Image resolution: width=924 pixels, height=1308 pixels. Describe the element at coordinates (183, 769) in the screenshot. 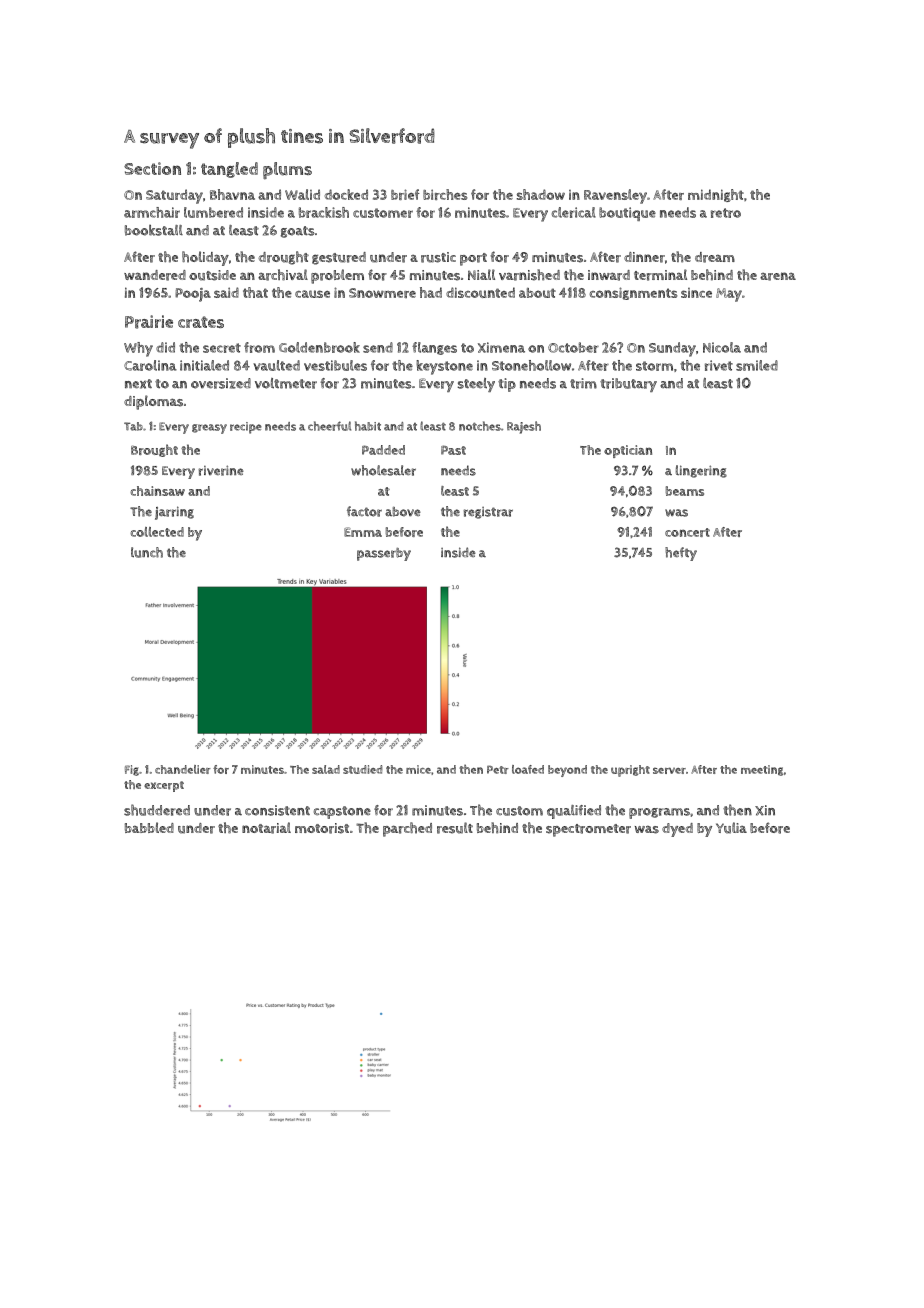

I see `chandelier` at that location.
